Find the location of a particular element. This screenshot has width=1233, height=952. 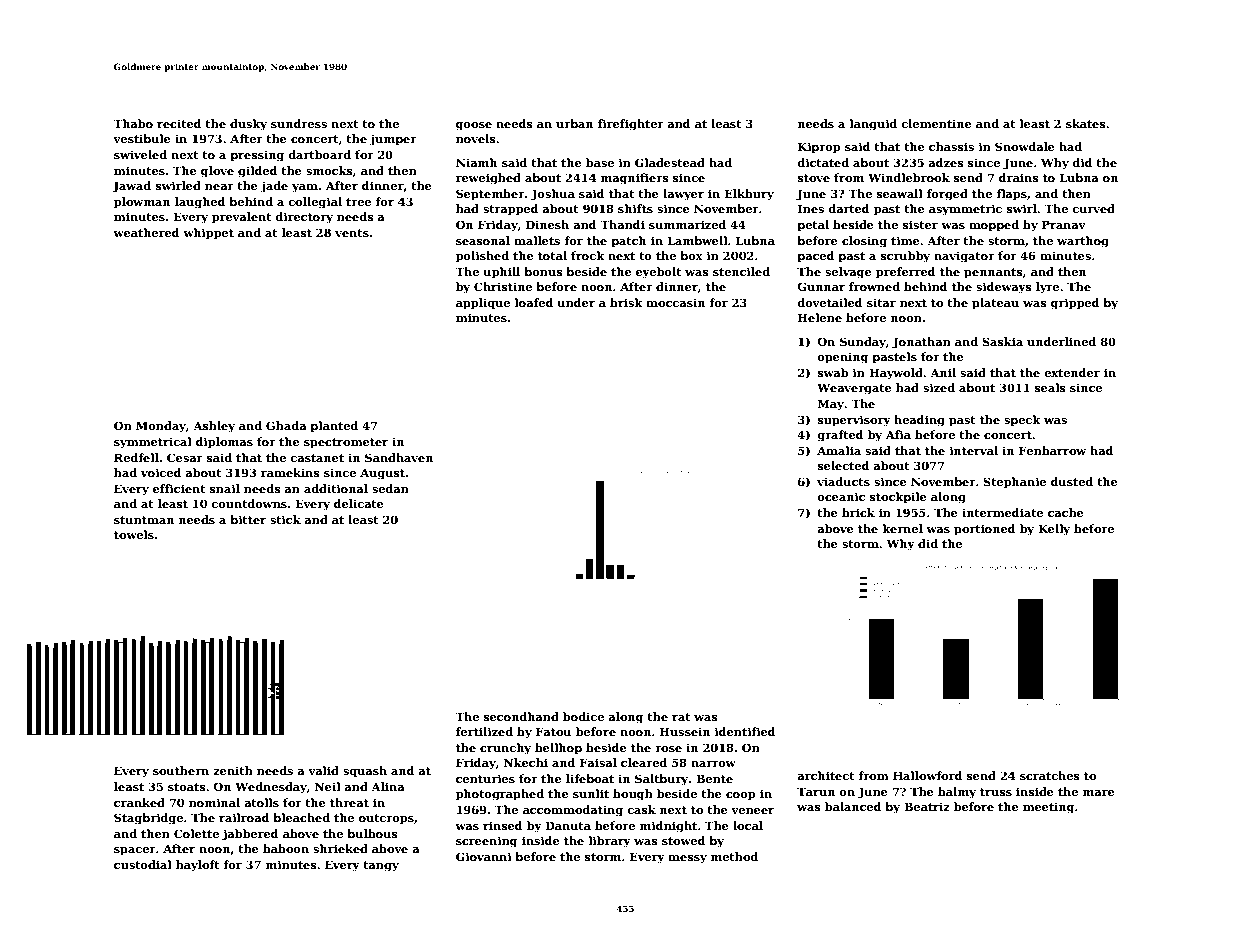

custodial is located at coordinates (143, 864).
